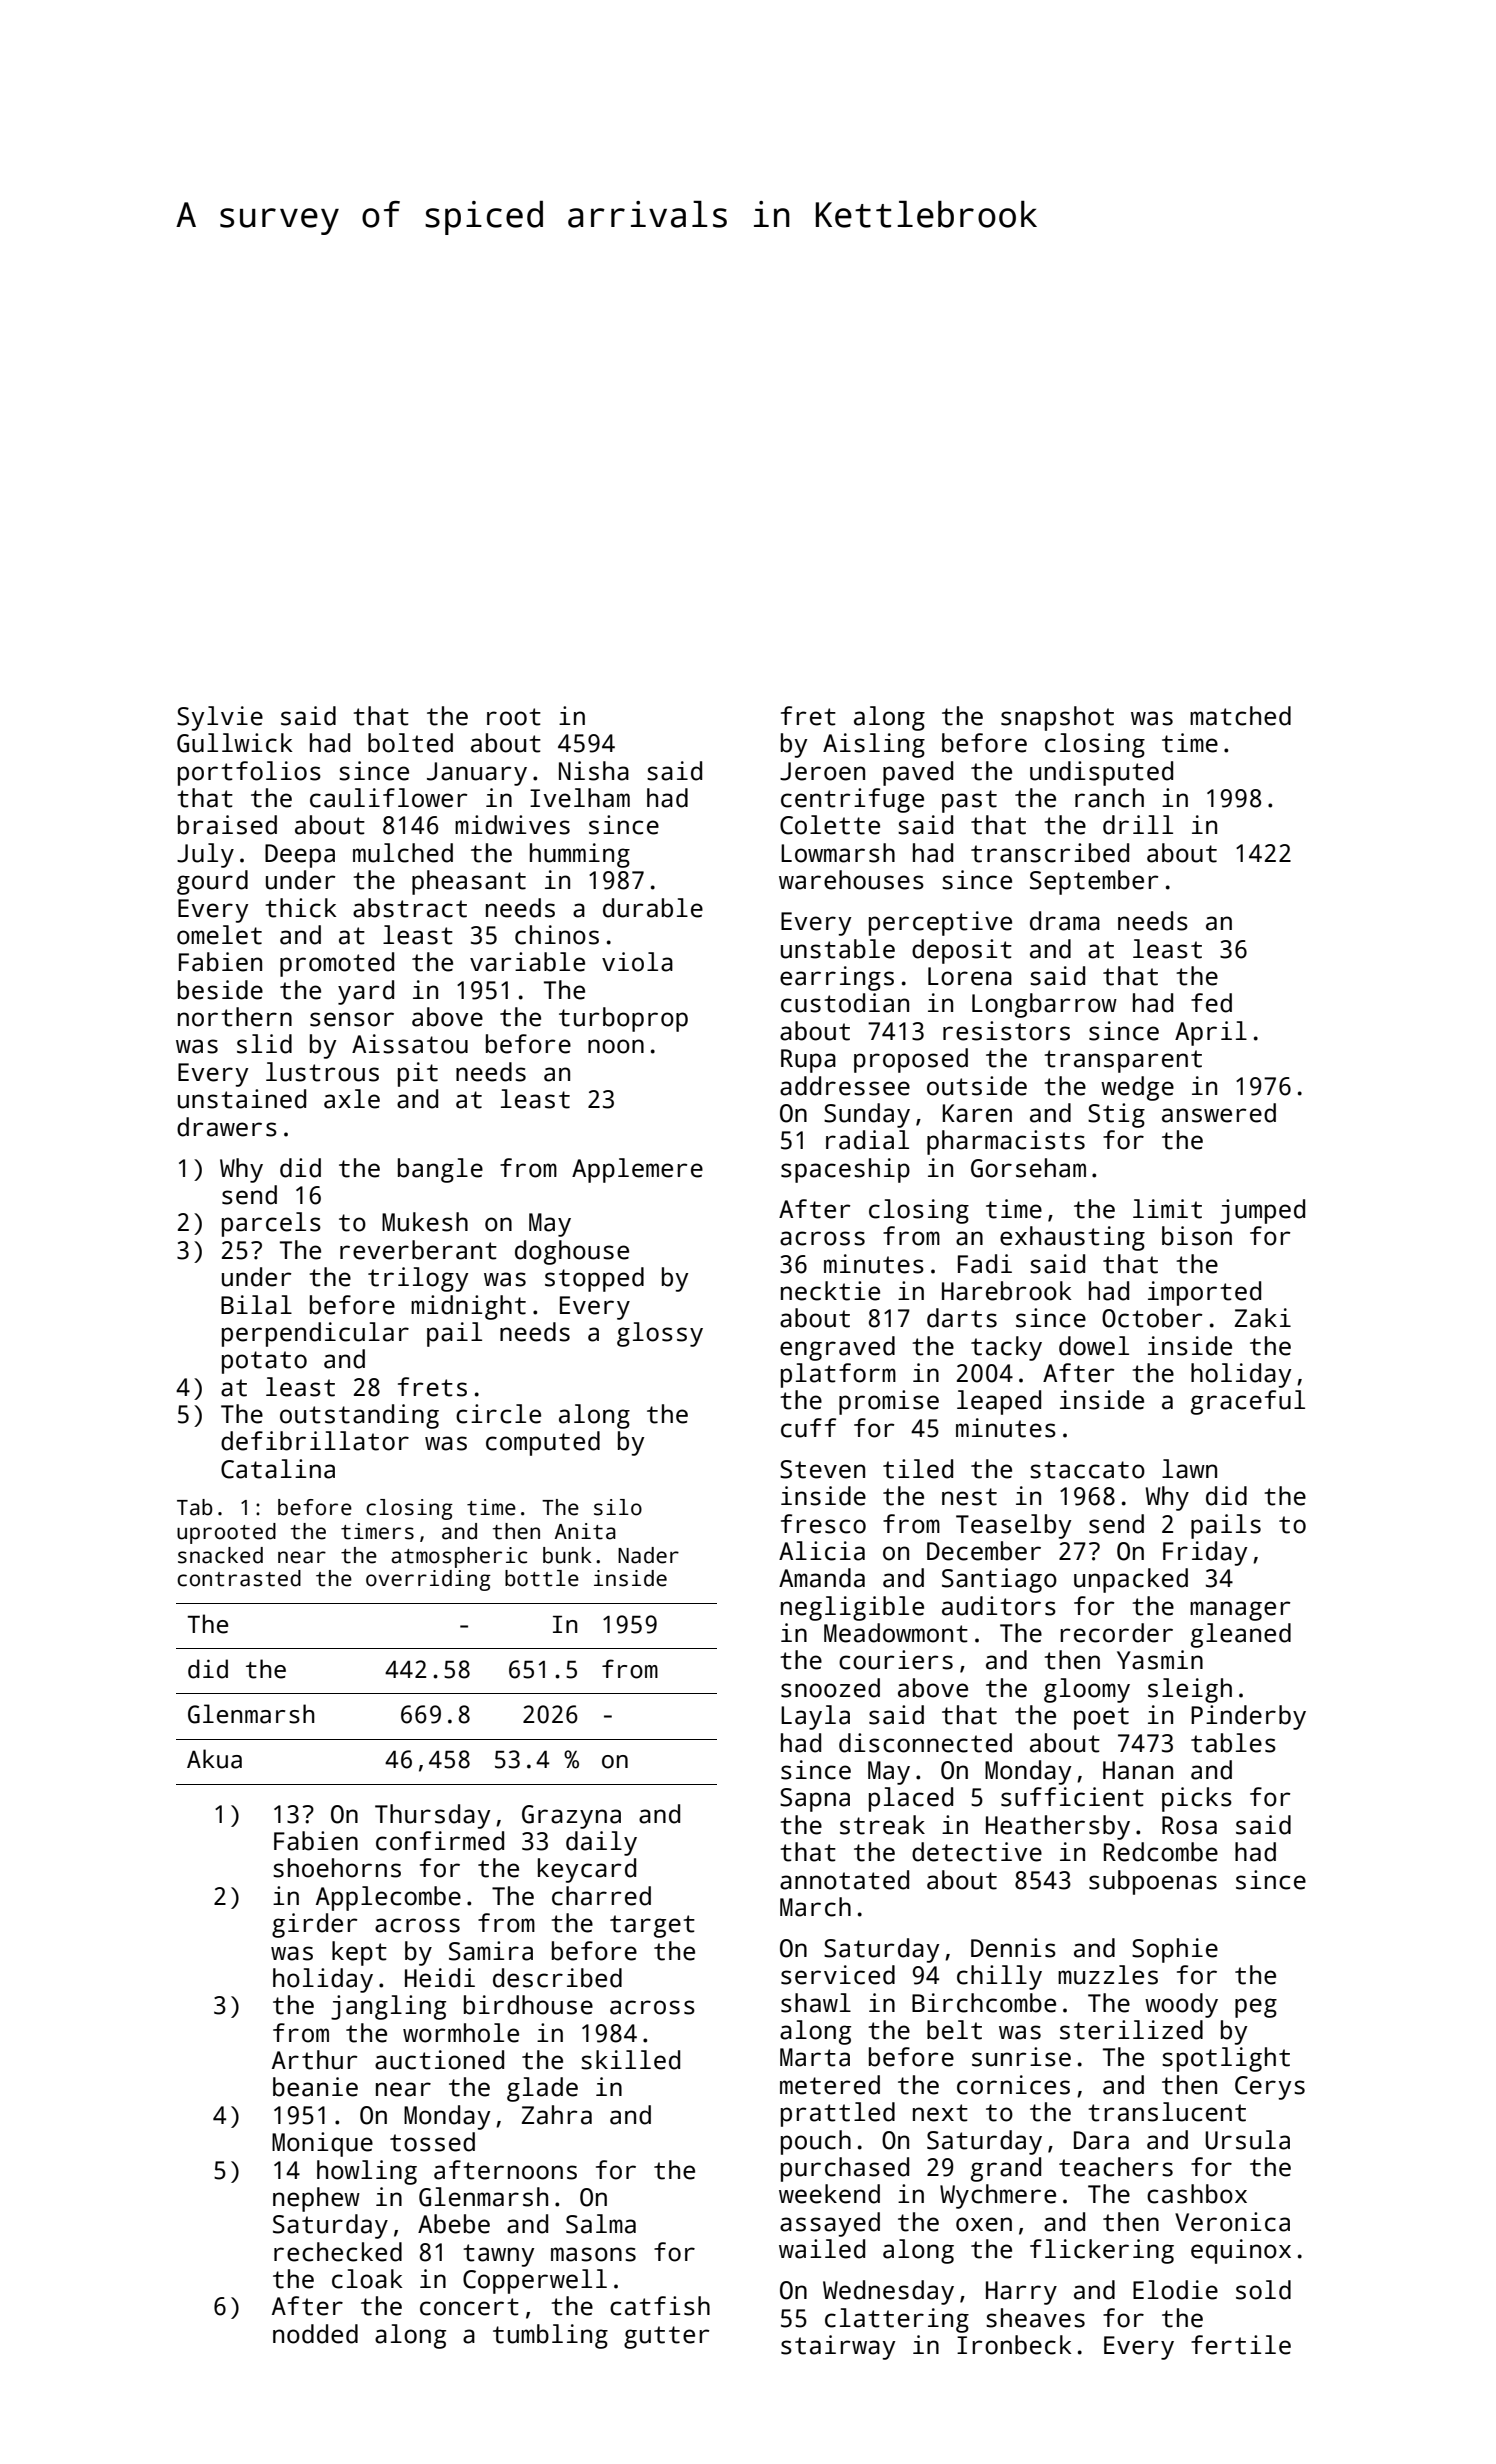 The height and width of the screenshot is (2464, 1496). Describe the element at coordinates (653, 908) in the screenshot. I see `durable` at that location.
